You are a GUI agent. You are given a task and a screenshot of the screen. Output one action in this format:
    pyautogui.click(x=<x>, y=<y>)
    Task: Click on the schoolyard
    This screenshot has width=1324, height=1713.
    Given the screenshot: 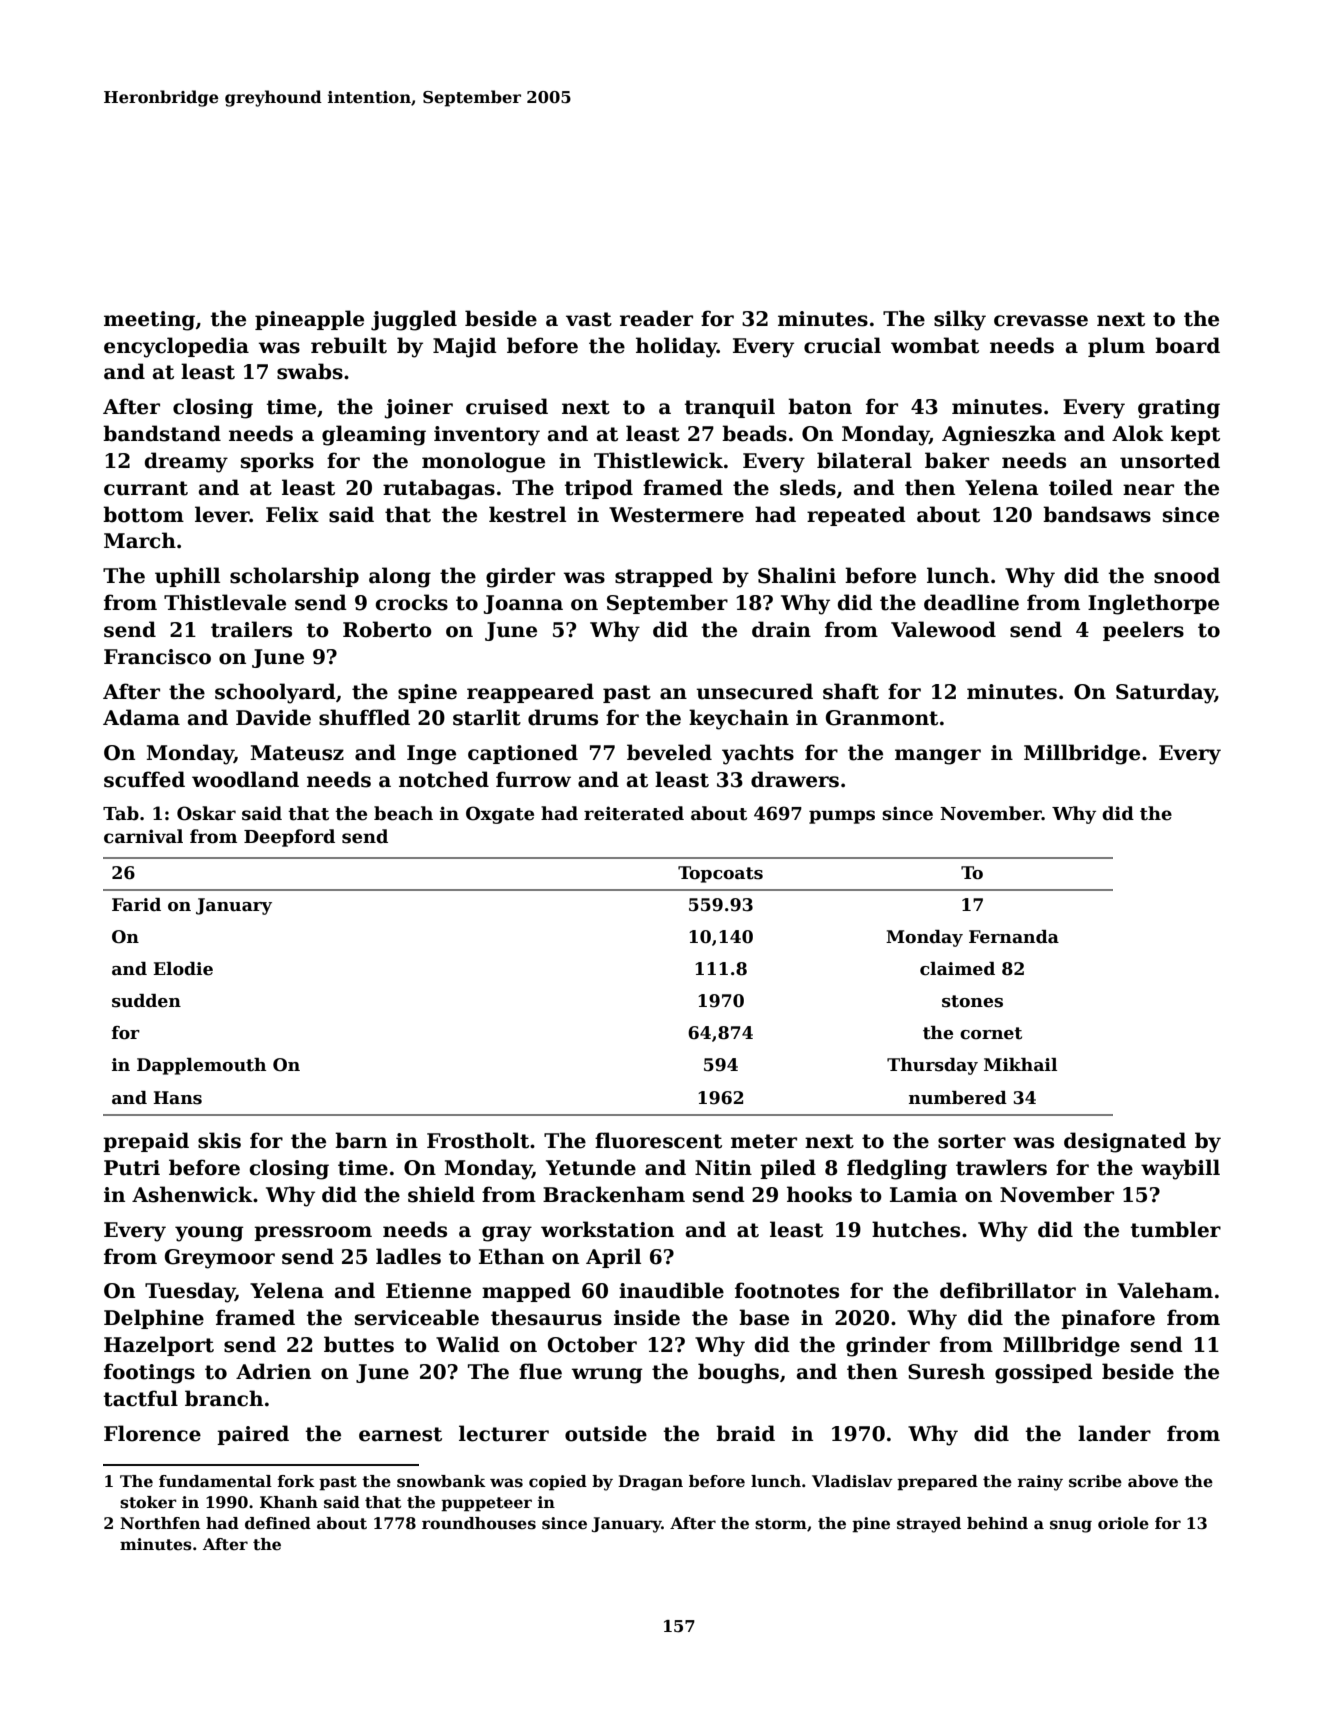 What is the action you would take?
    pyautogui.click(x=275, y=693)
